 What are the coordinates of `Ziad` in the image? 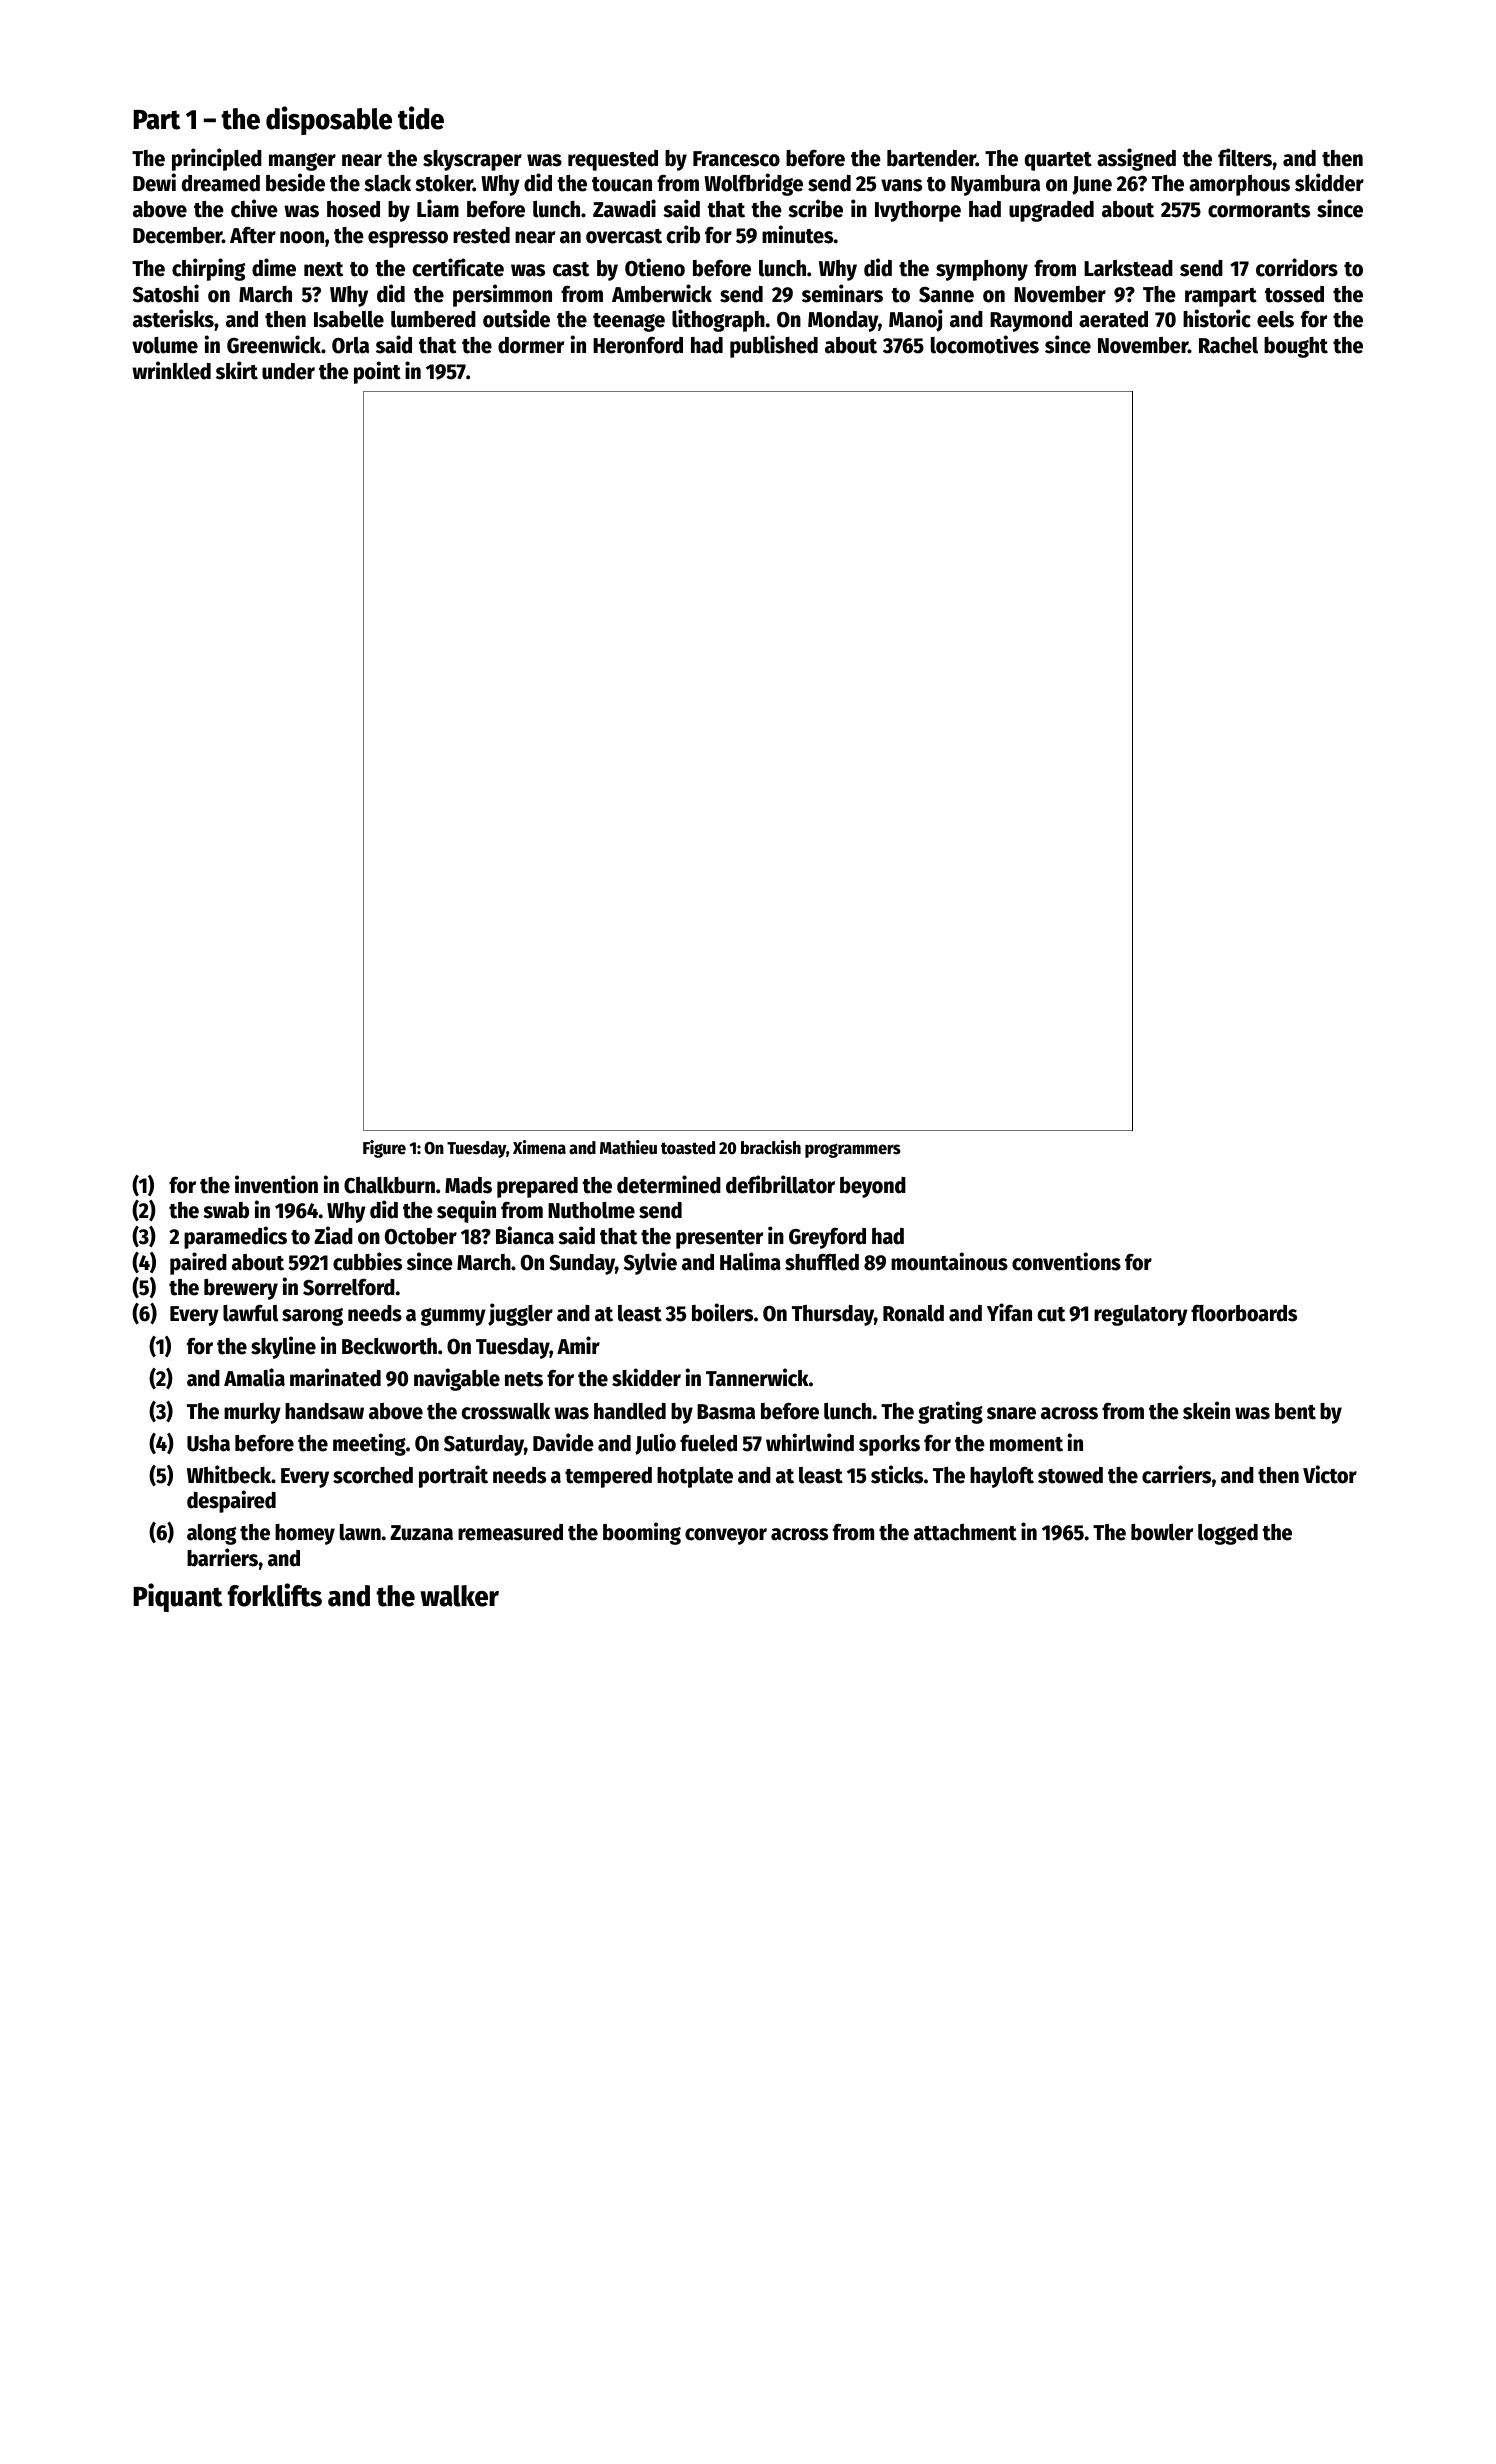 It's located at (333, 1235).
